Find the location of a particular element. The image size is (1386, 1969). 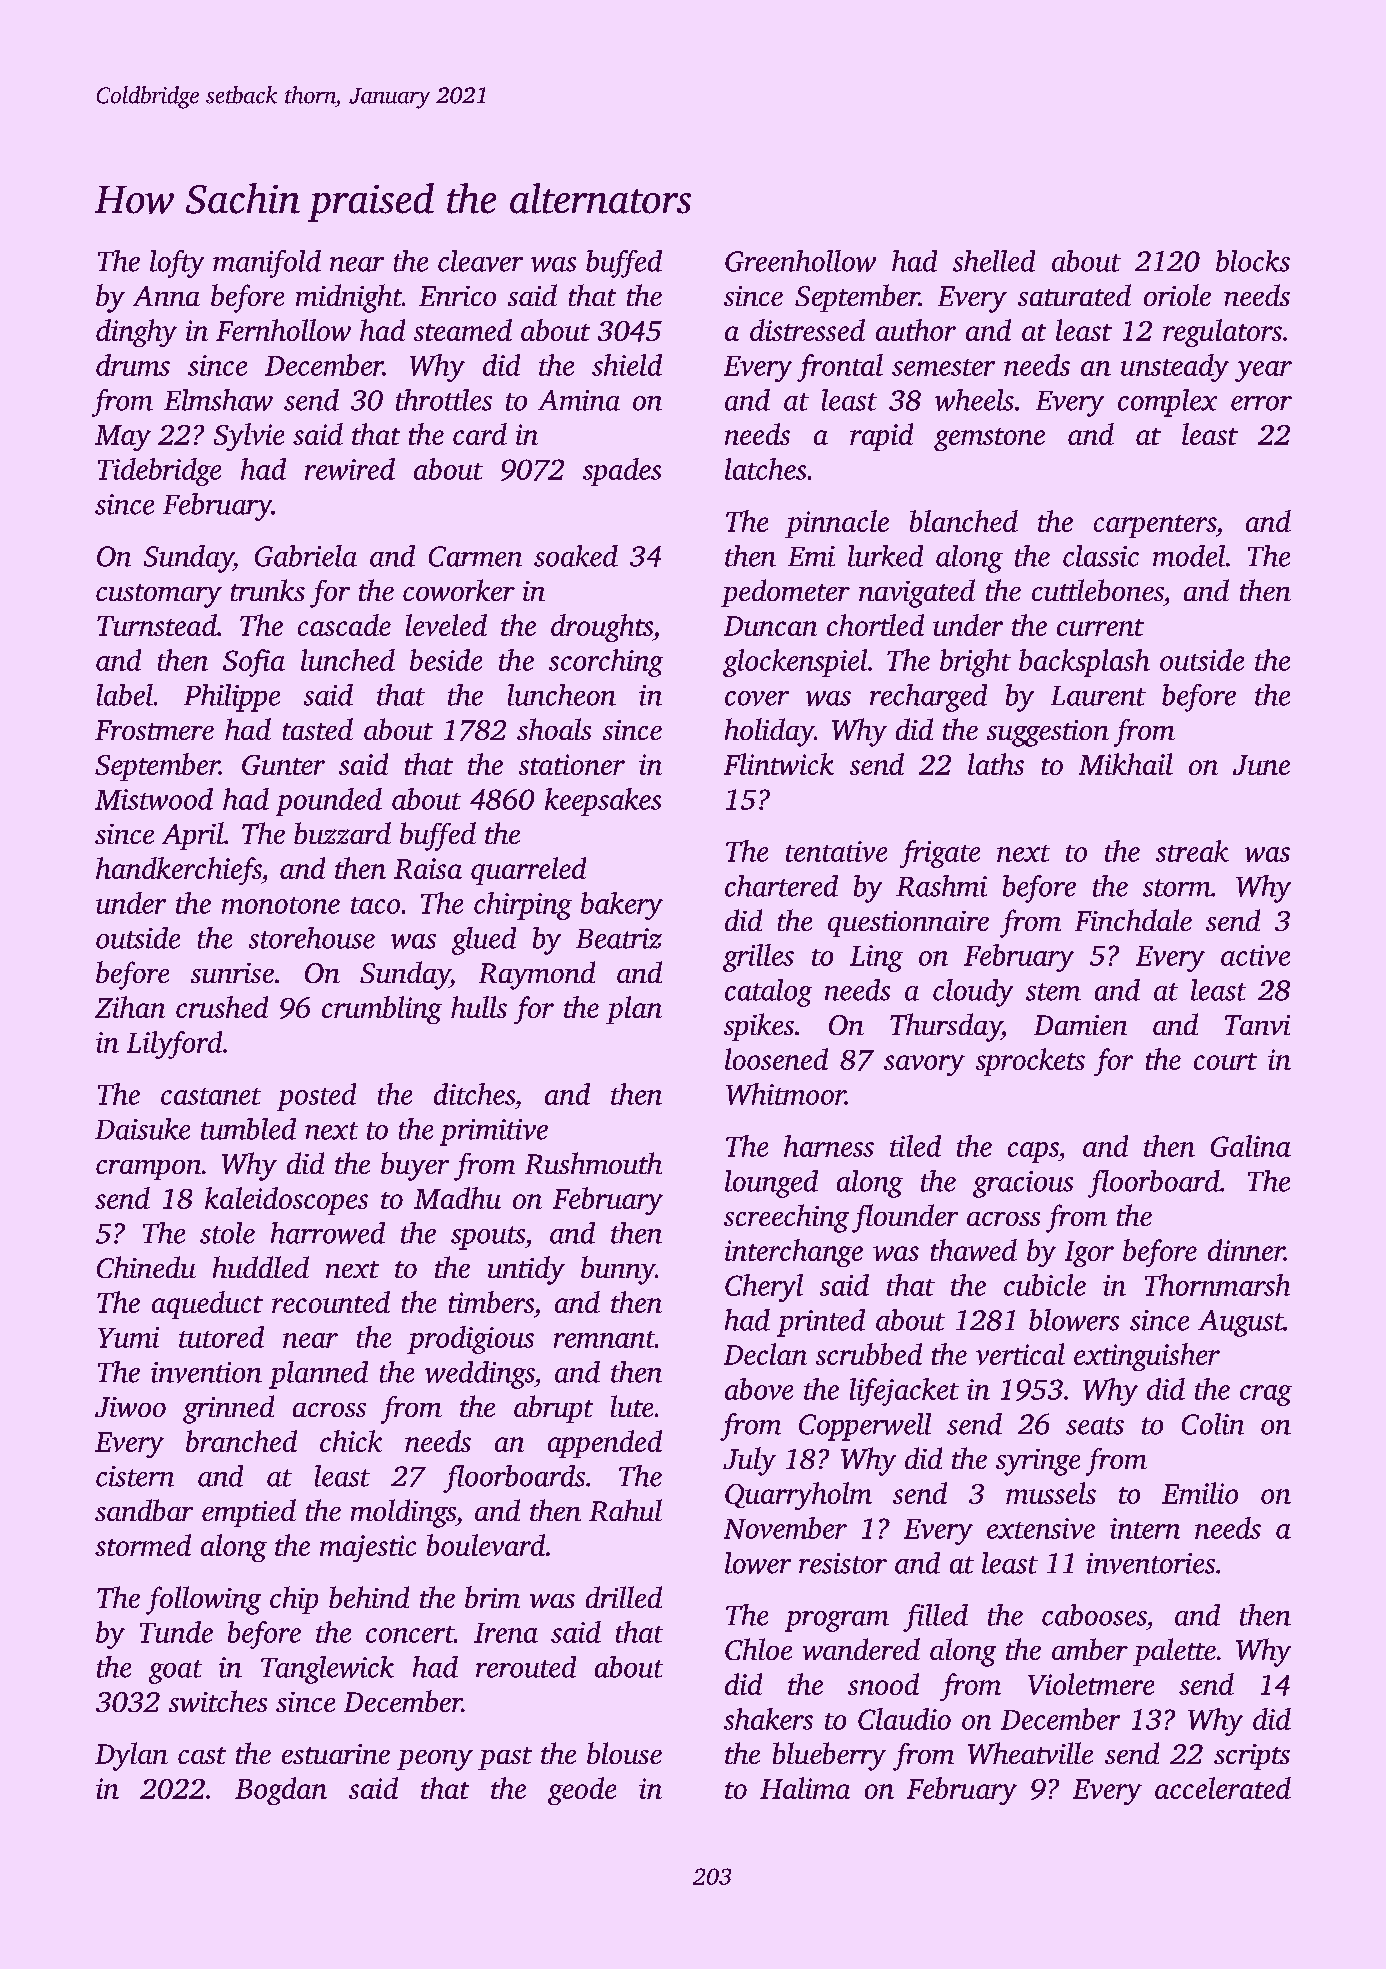

harrowed is located at coordinates (328, 1233).
